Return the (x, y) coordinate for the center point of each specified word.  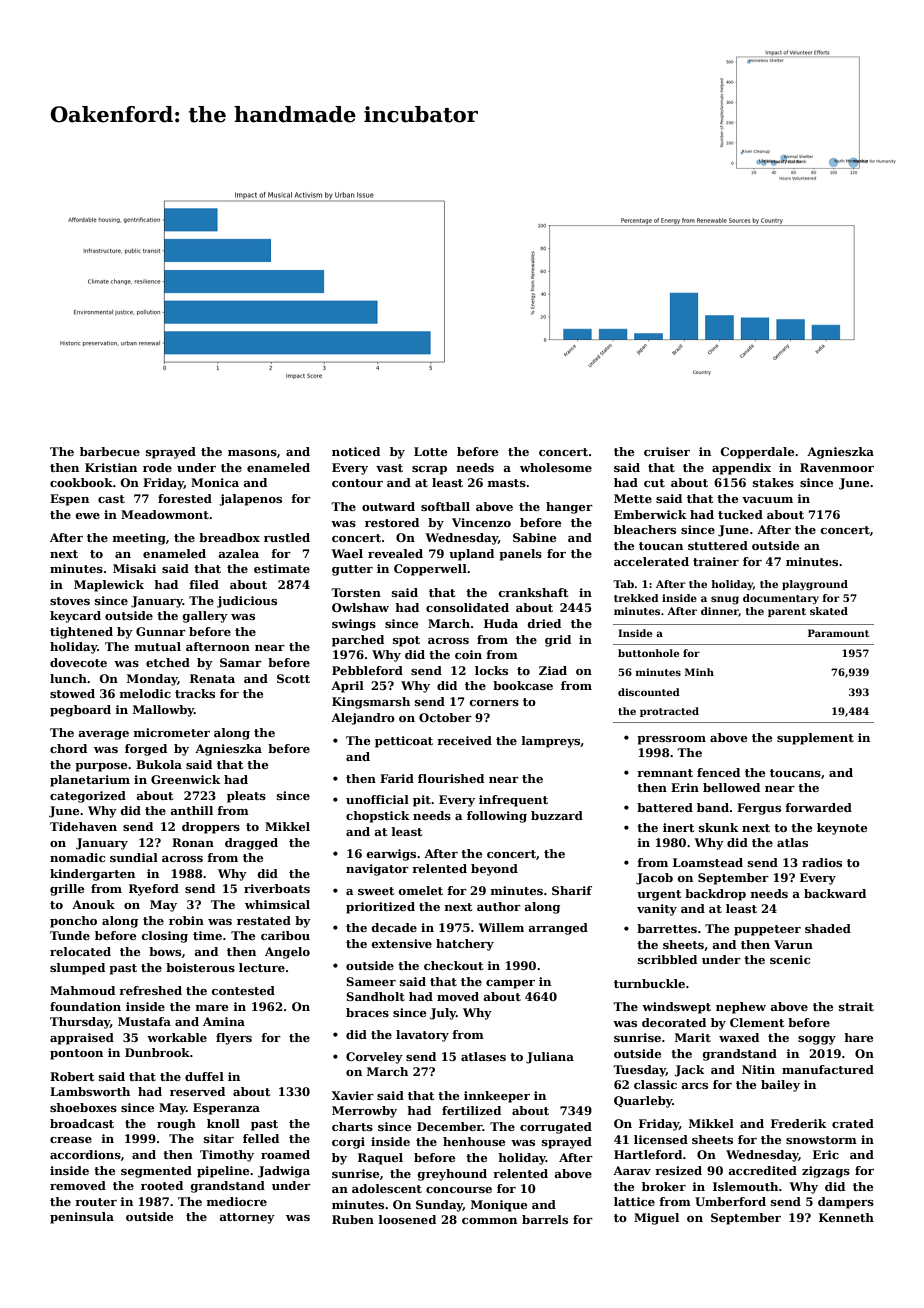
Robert (72, 1076)
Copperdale (757, 453)
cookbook (81, 482)
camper (510, 984)
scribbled (667, 959)
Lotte (430, 451)
